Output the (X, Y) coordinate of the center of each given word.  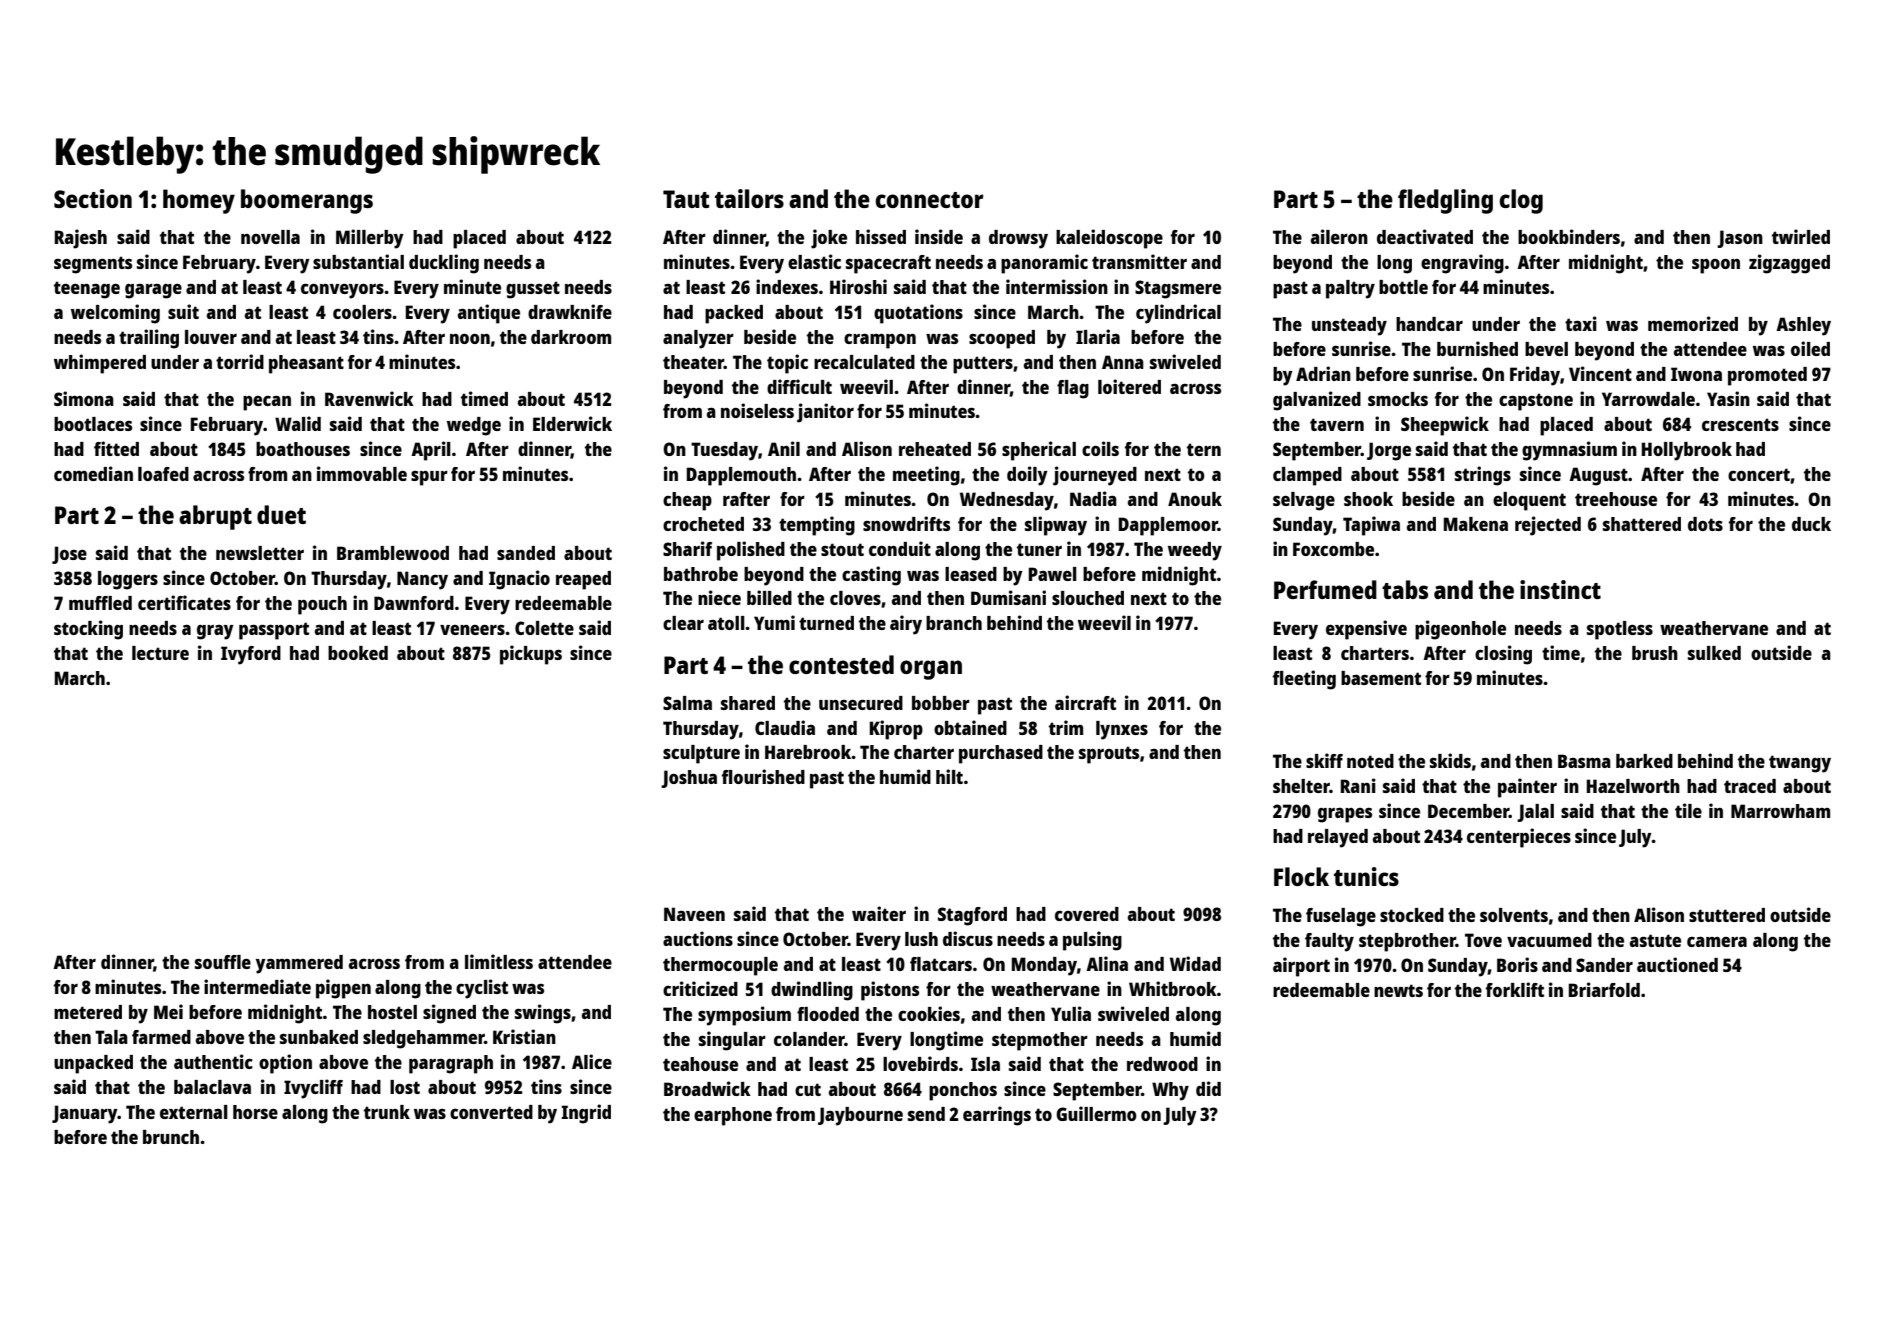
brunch (171, 1137)
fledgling (1445, 201)
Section (93, 198)
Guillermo (1096, 1113)
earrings (997, 1116)
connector (929, 200)
